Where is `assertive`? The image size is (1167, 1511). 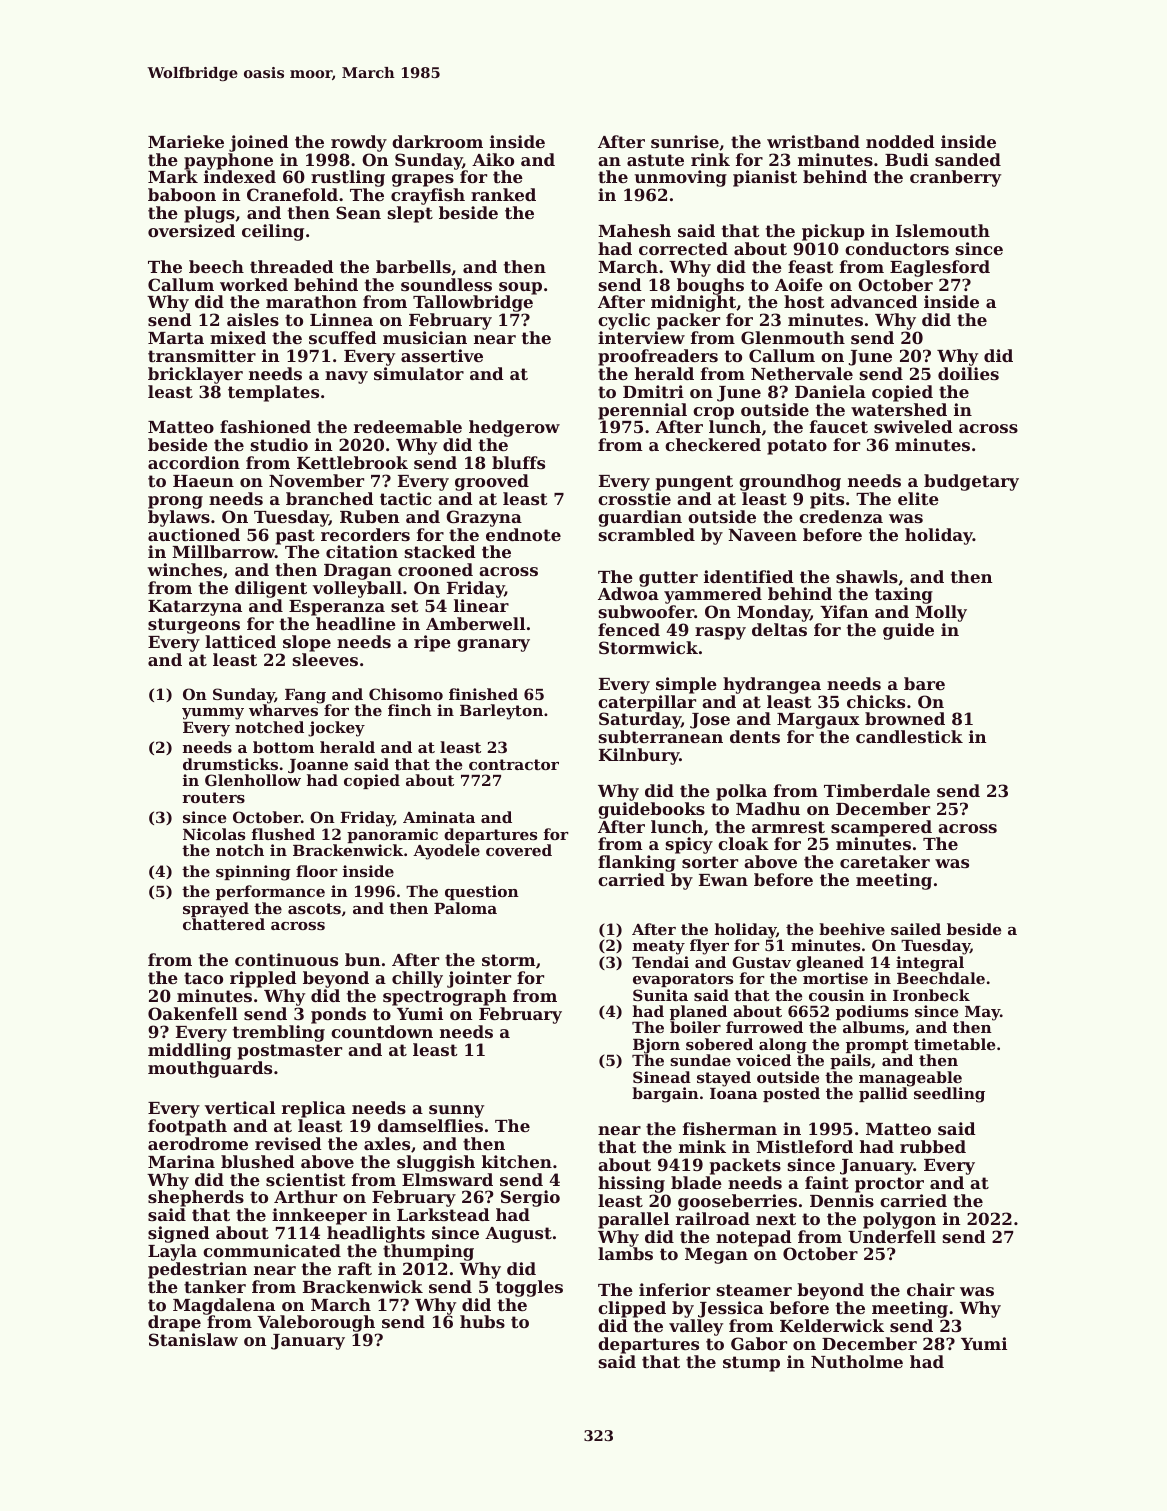 assertive is located at coordinates (442, 355).
